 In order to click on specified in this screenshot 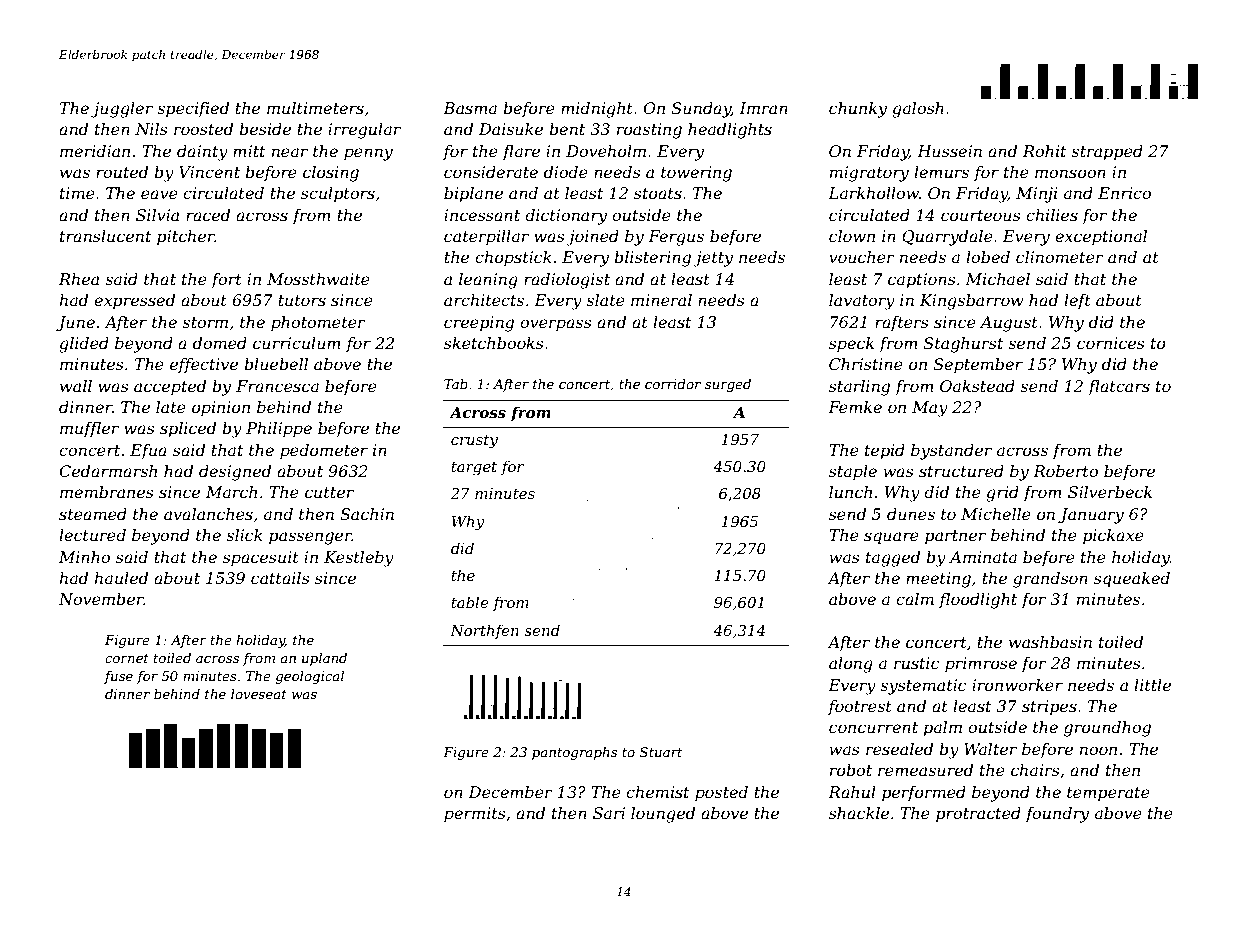, I will do `click(193, 110)`.
